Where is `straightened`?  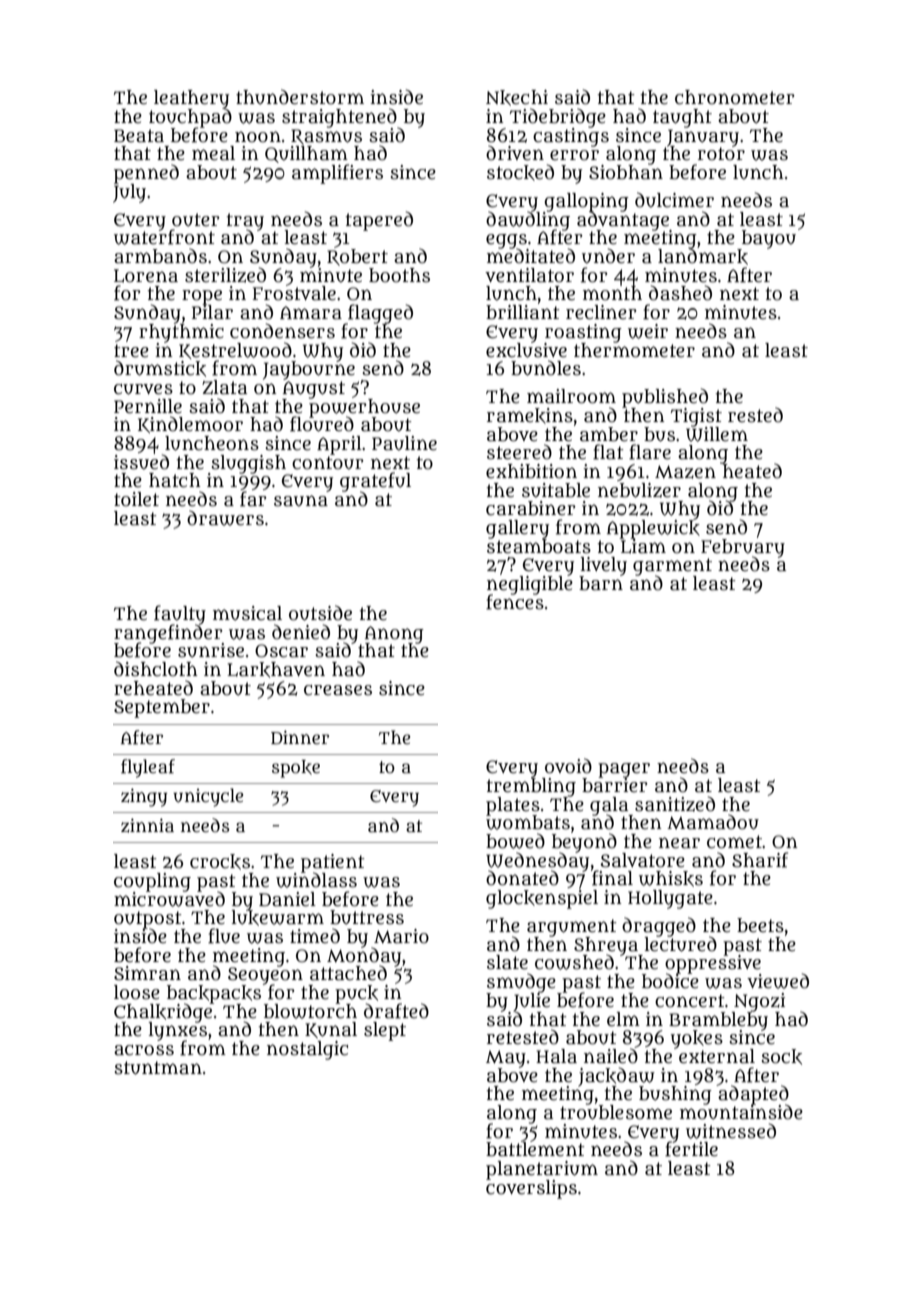
straightened is located at coordinates (339, 117).
